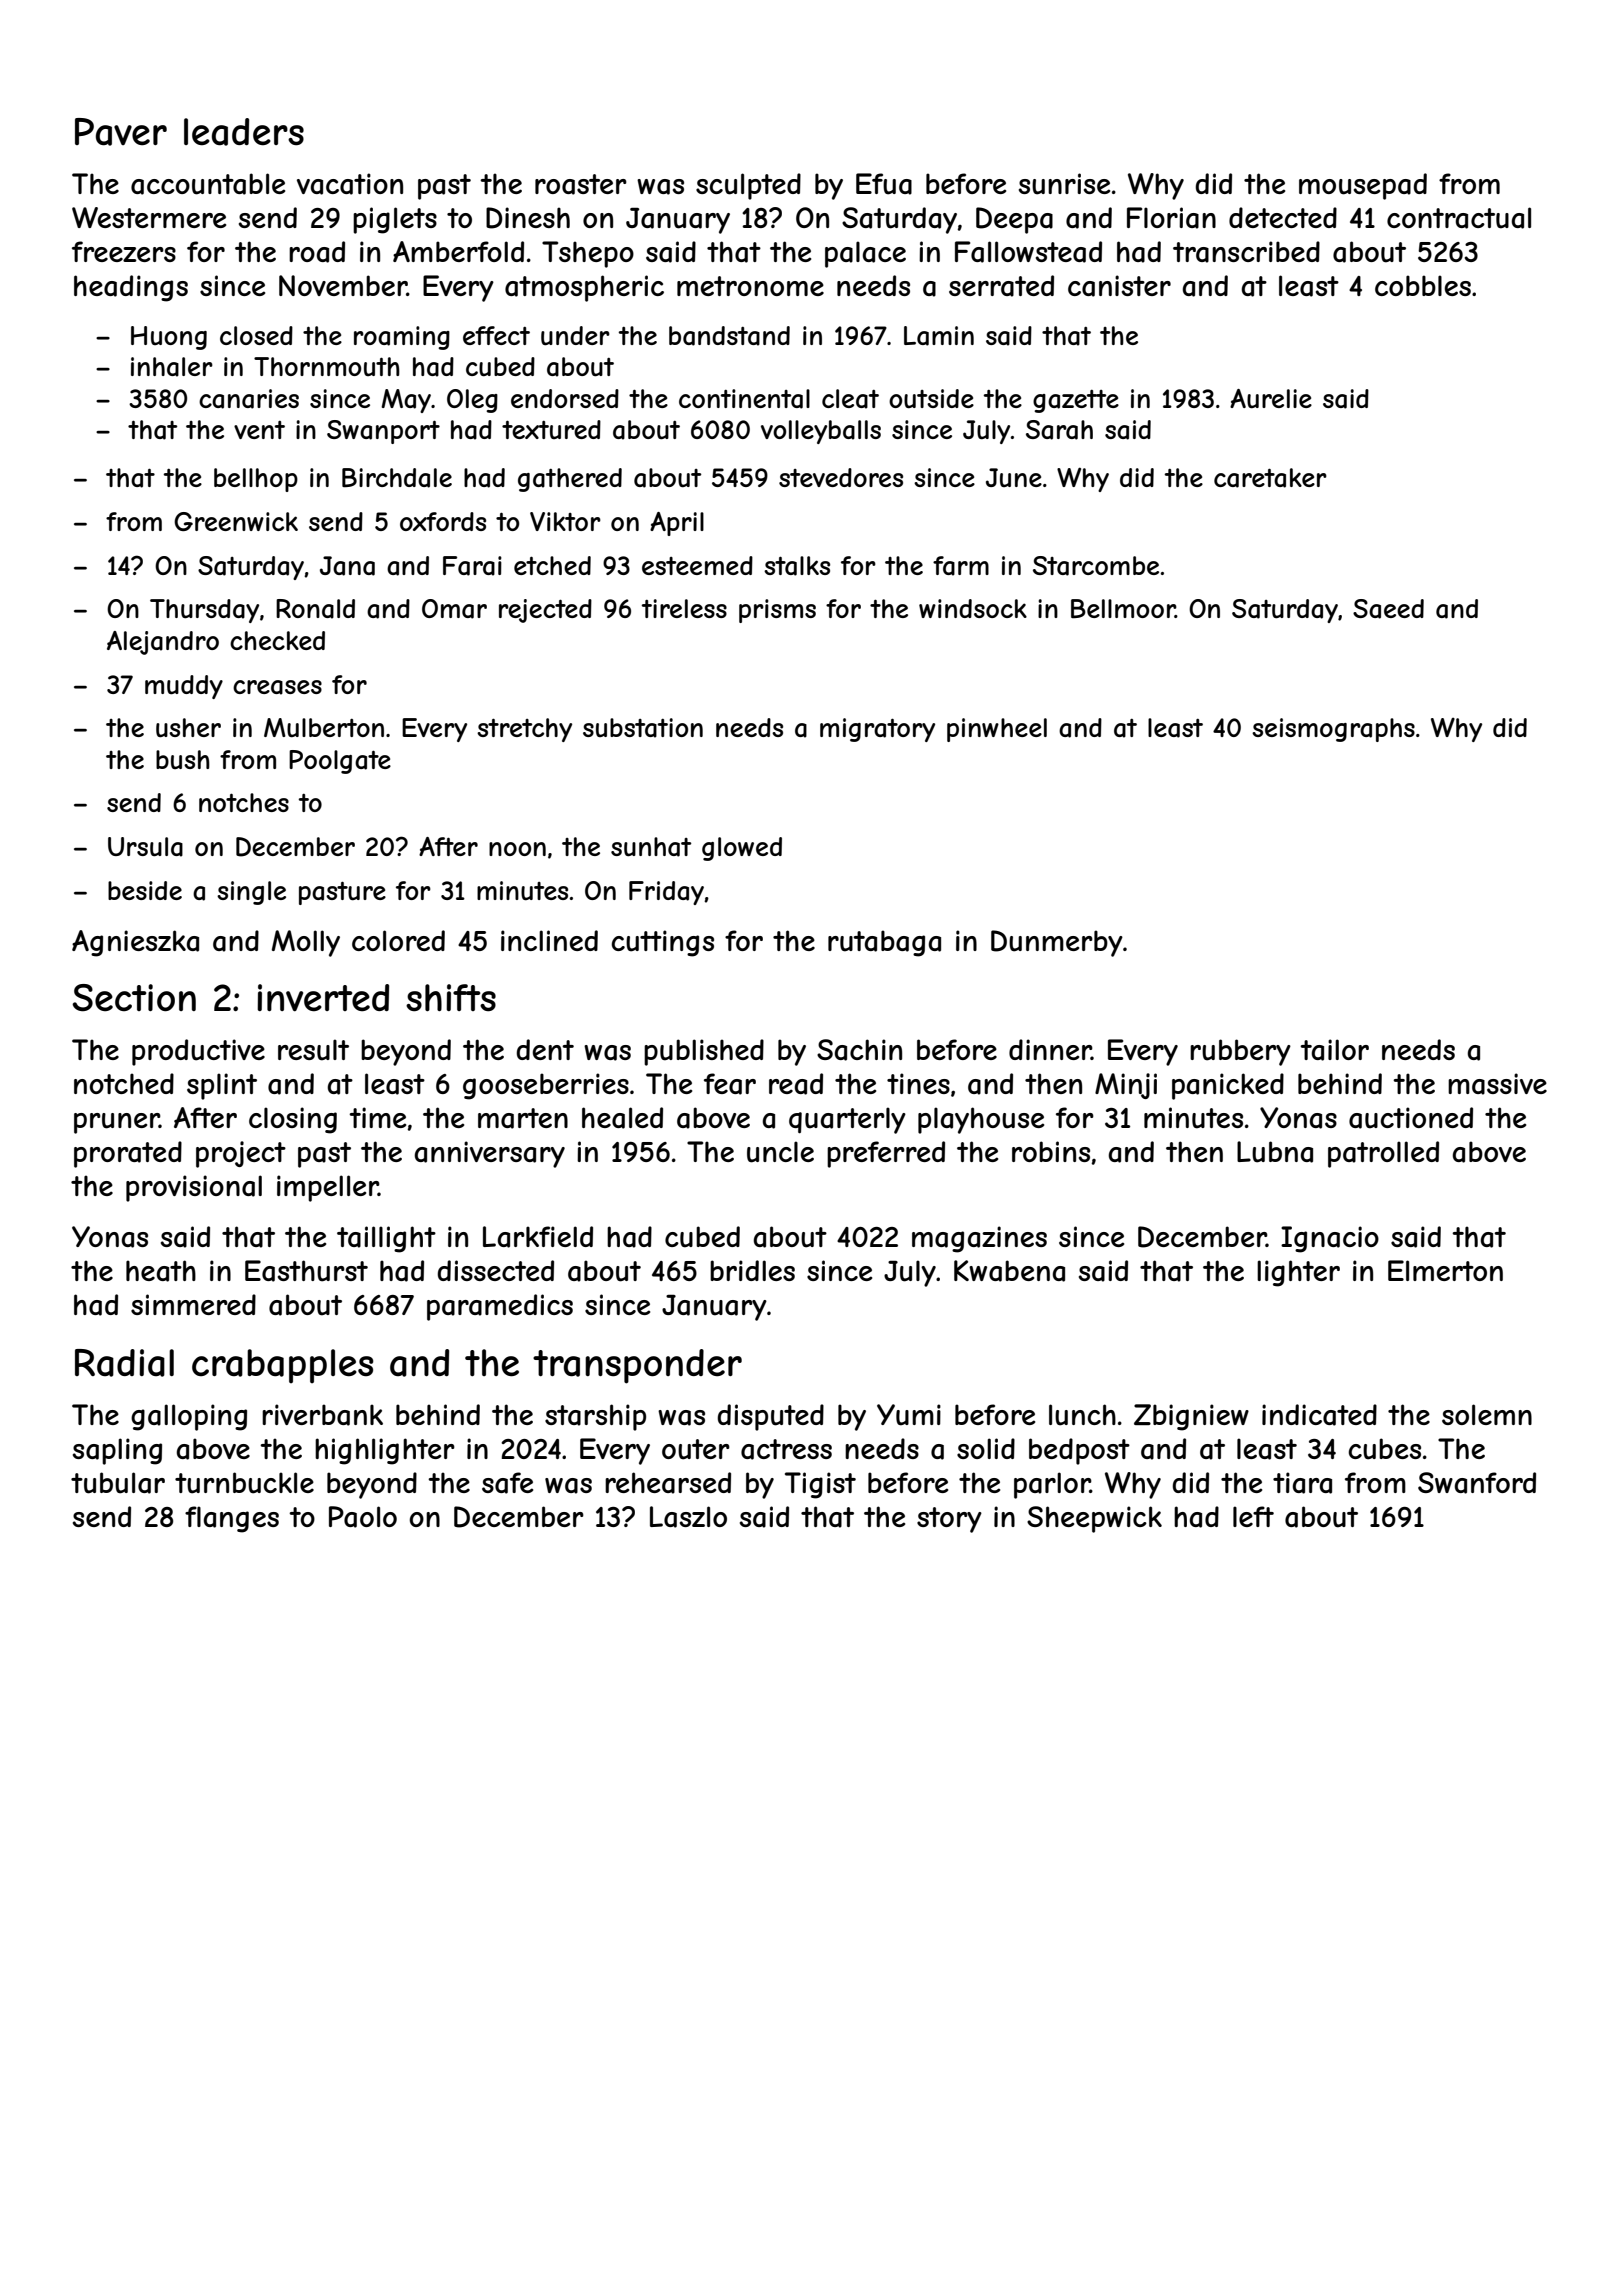  What do you see at coordinates (208, 184) in the screenshot?
I see `accountable` at bounding box center [208, 184].
